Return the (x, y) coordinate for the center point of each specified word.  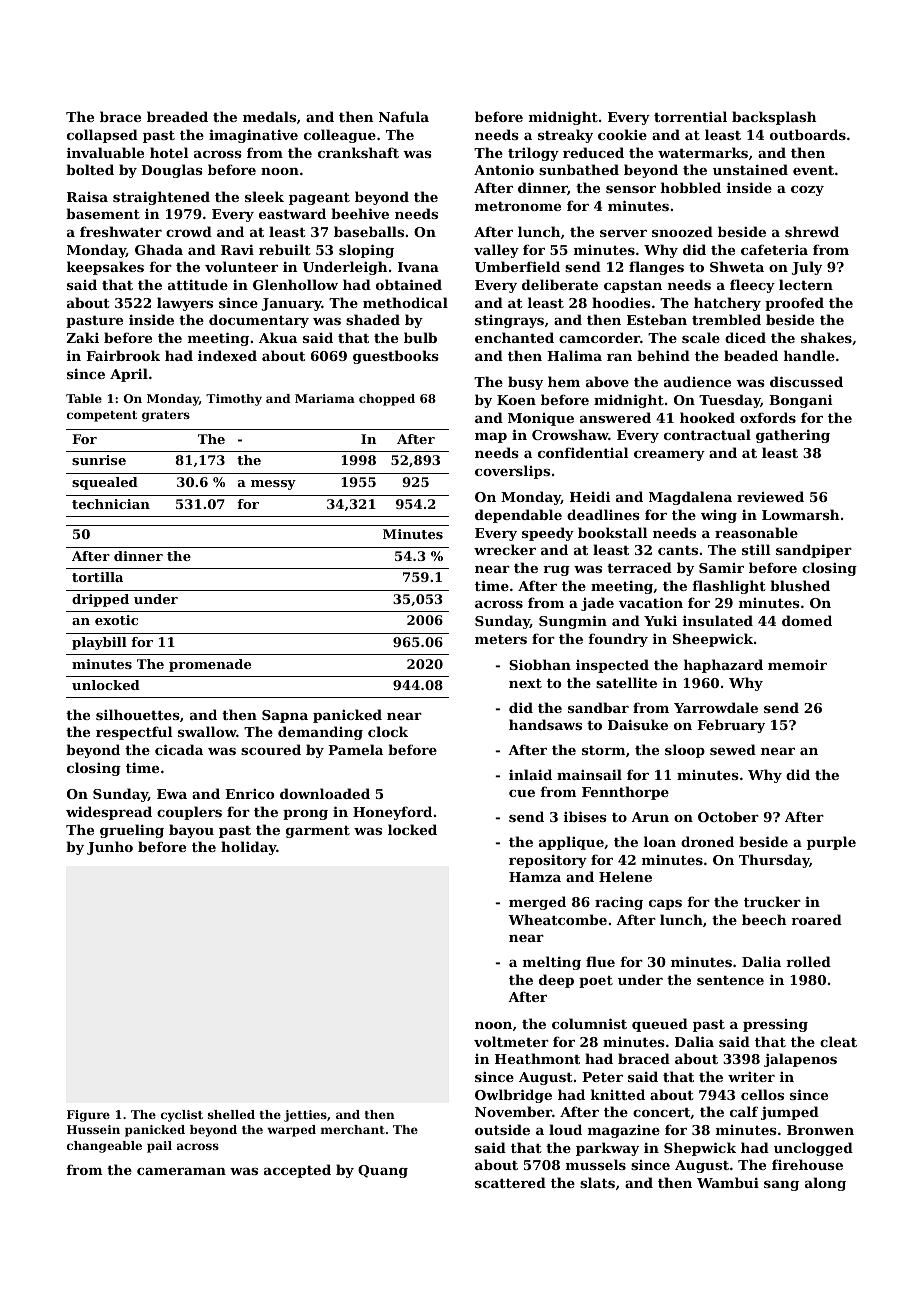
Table (84, 398)
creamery (669, 456)
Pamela (355, 749)
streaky (565, 136)
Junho (110, 848)
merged (537, 903)
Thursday (774, 861)
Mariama (325, 398)
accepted (297, 1171)
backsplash (774, 118)
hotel (169, 152)
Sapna (285, 716)
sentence (730, 980)
